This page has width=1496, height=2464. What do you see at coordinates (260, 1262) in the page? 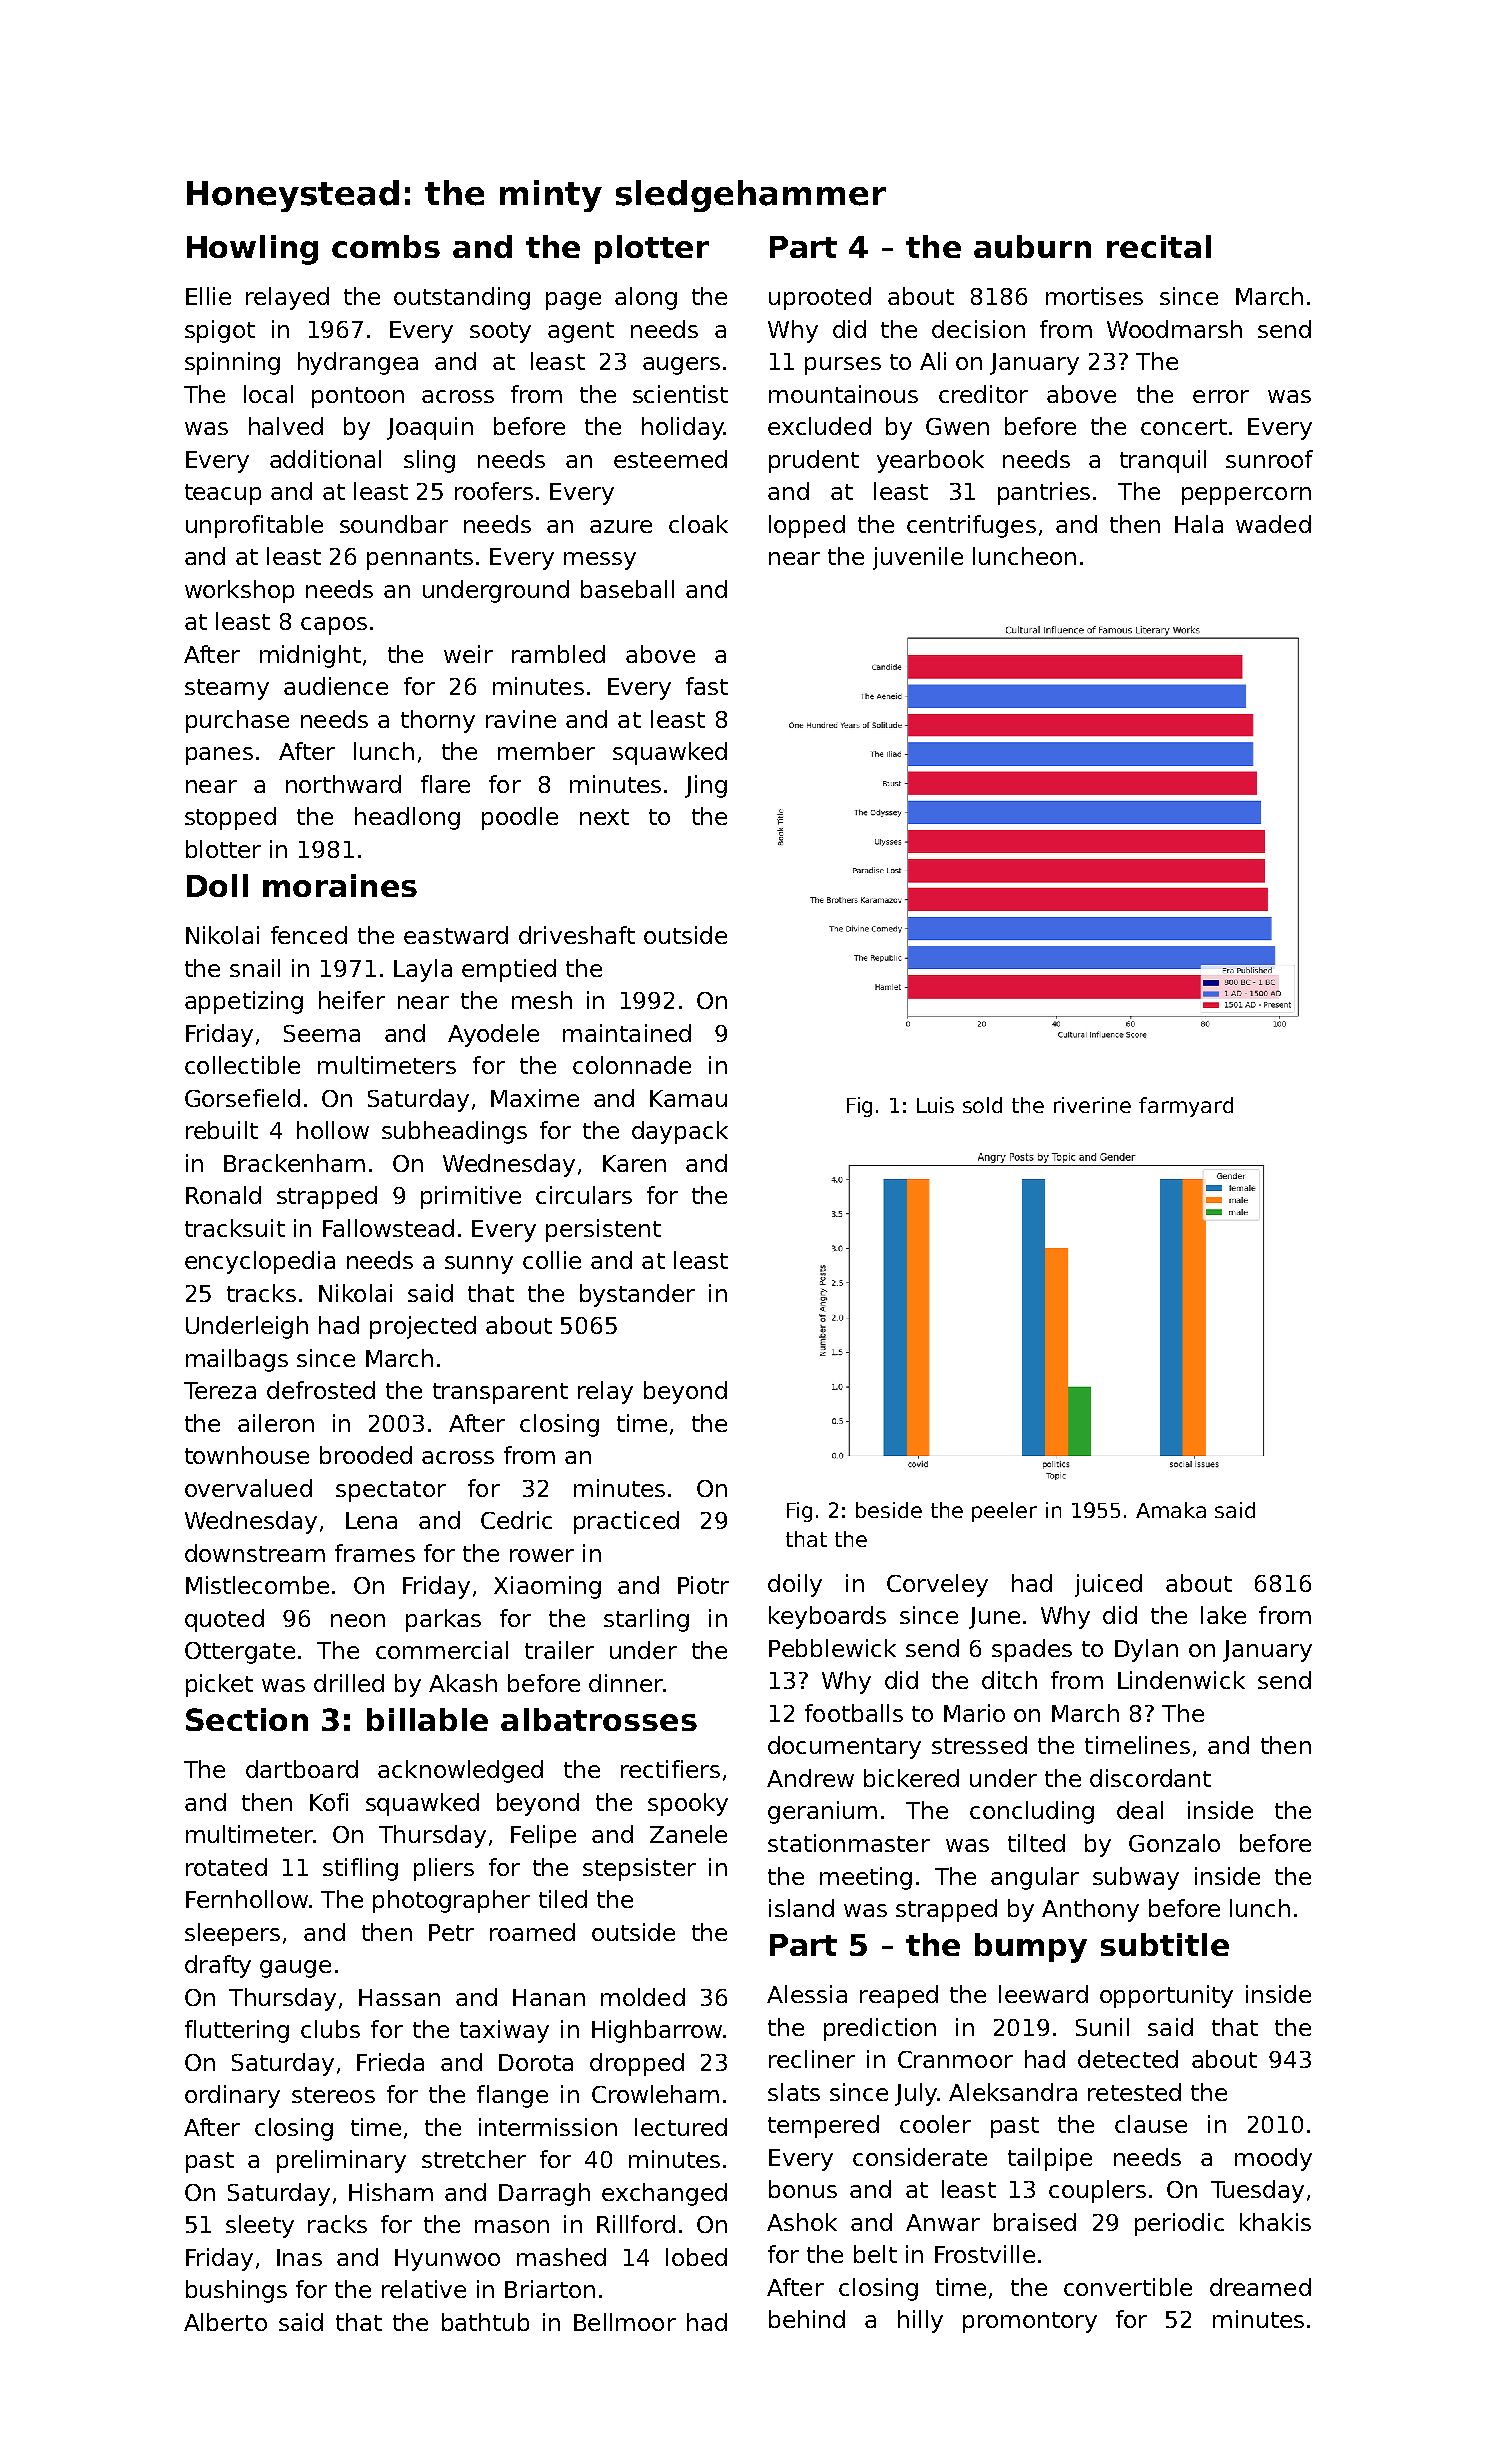
I see `encyclopedia` at bounding box center [260, 1262].
